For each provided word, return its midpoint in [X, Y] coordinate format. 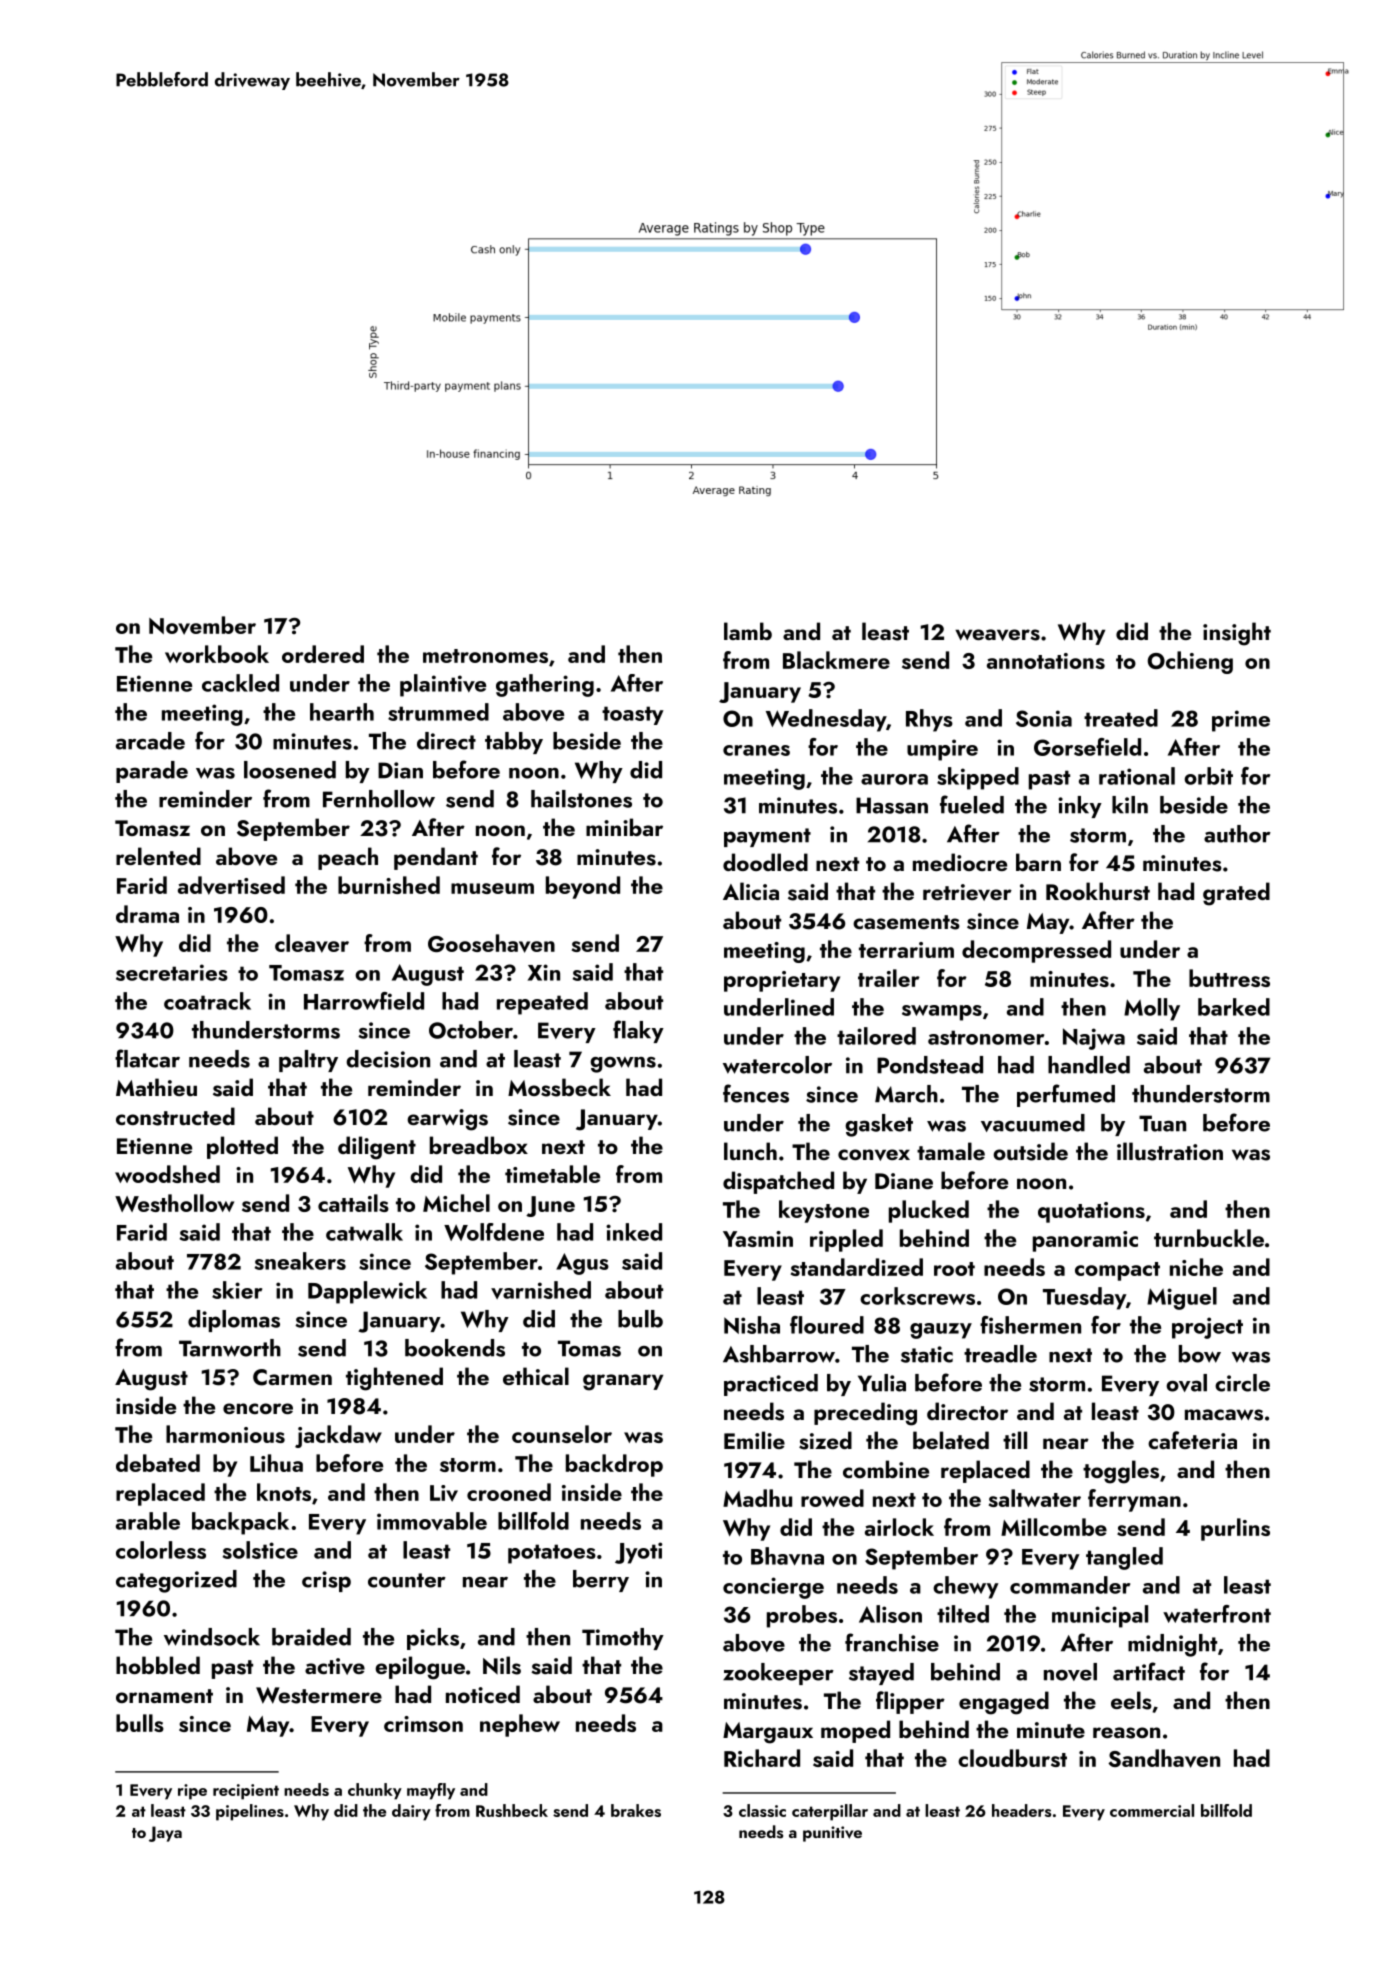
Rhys [929, 720]
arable [148, 1521]
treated [1121, 718]
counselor [562, 1434]
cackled [240, 683]
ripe [192, 1792]
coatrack [207, 1001]
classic [762, 1810]
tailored [876, 1036]
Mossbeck [559, 1087]
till [1015, 1440]
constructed [175, 1116]
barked [1234, 1007]
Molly [1152, 1009]
